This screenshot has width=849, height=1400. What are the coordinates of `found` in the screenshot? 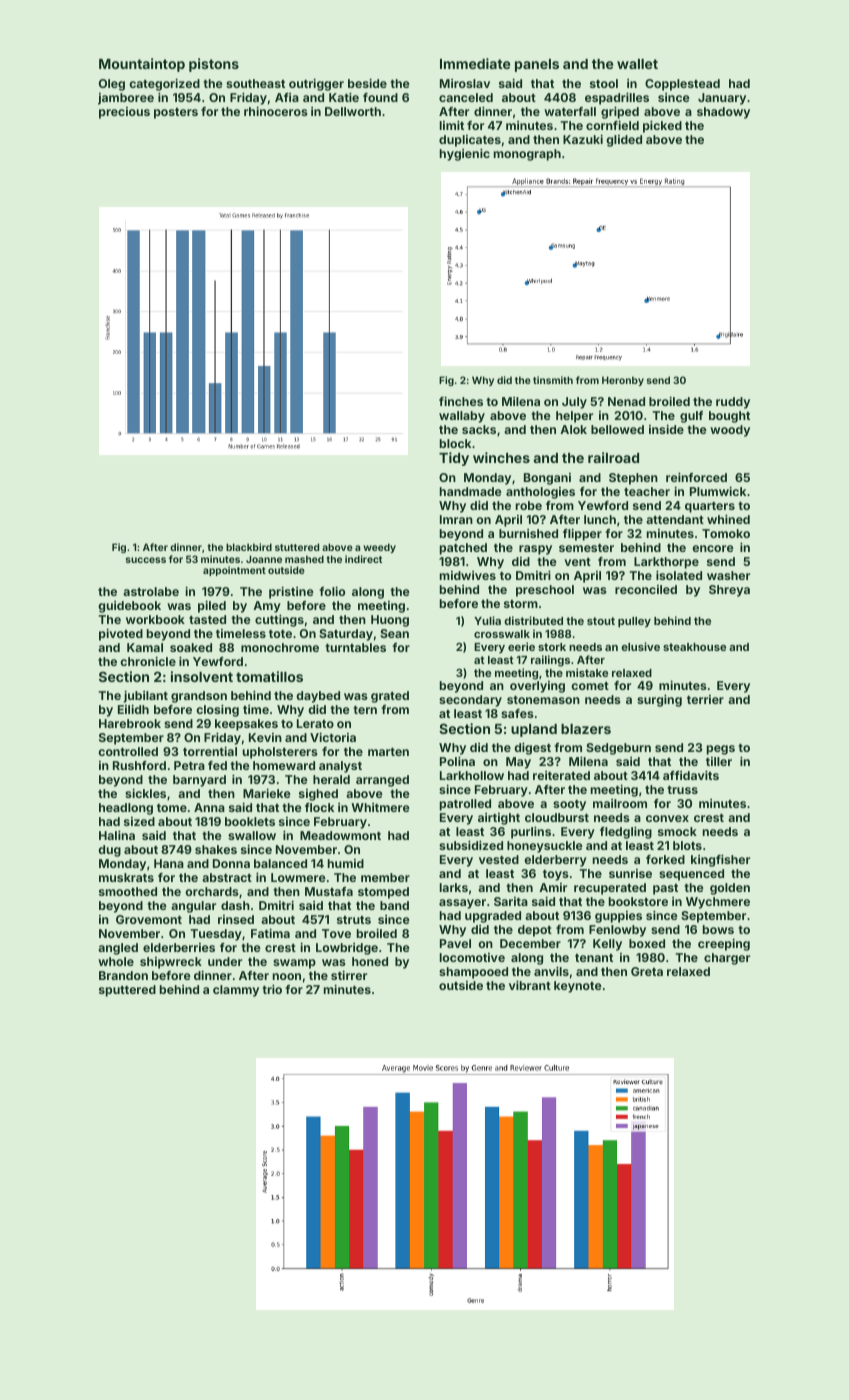 It's located at (380, 97).
